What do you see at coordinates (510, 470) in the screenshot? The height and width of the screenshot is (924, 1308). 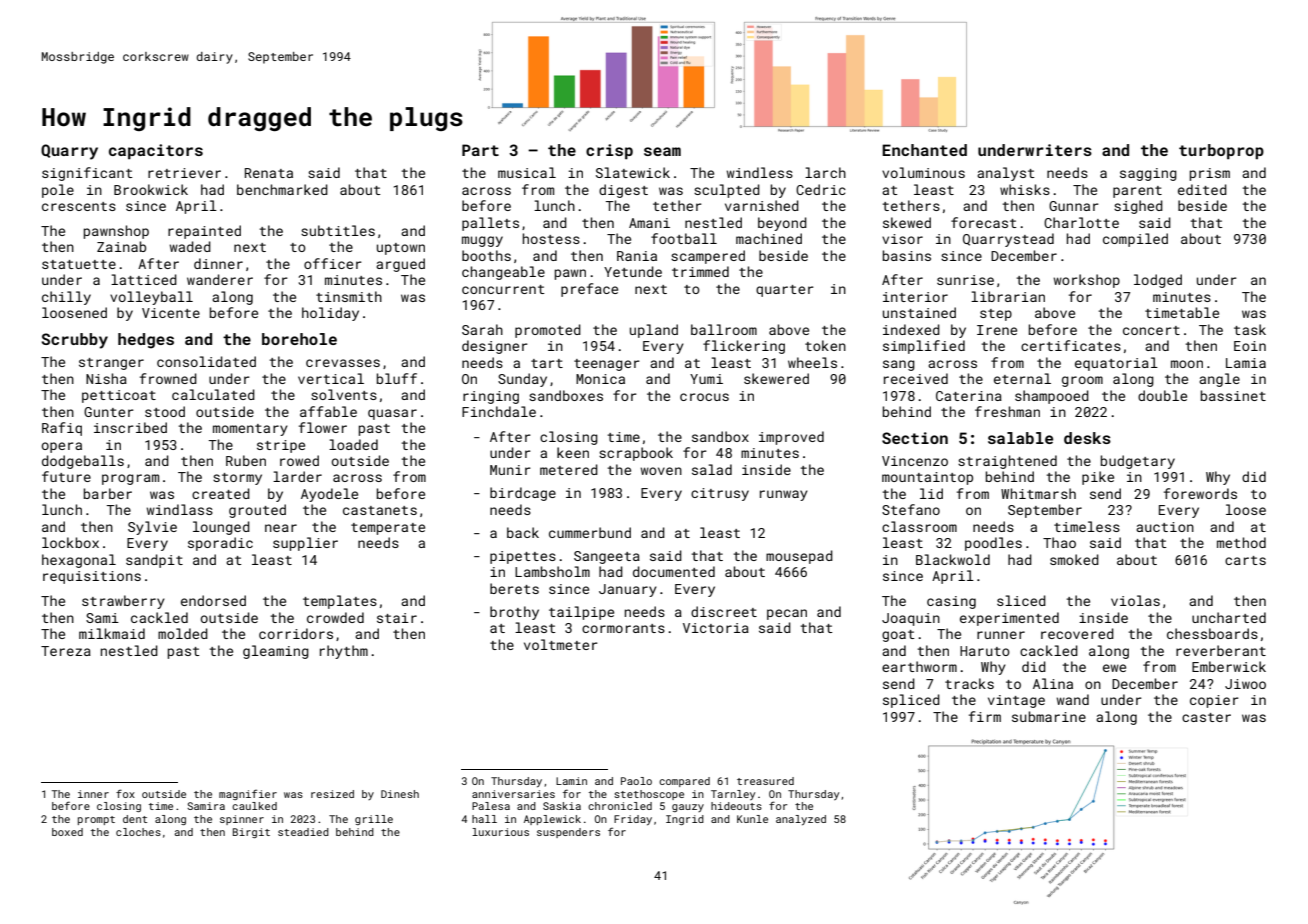 I see `Munir` at bounding box center [510, 470].
